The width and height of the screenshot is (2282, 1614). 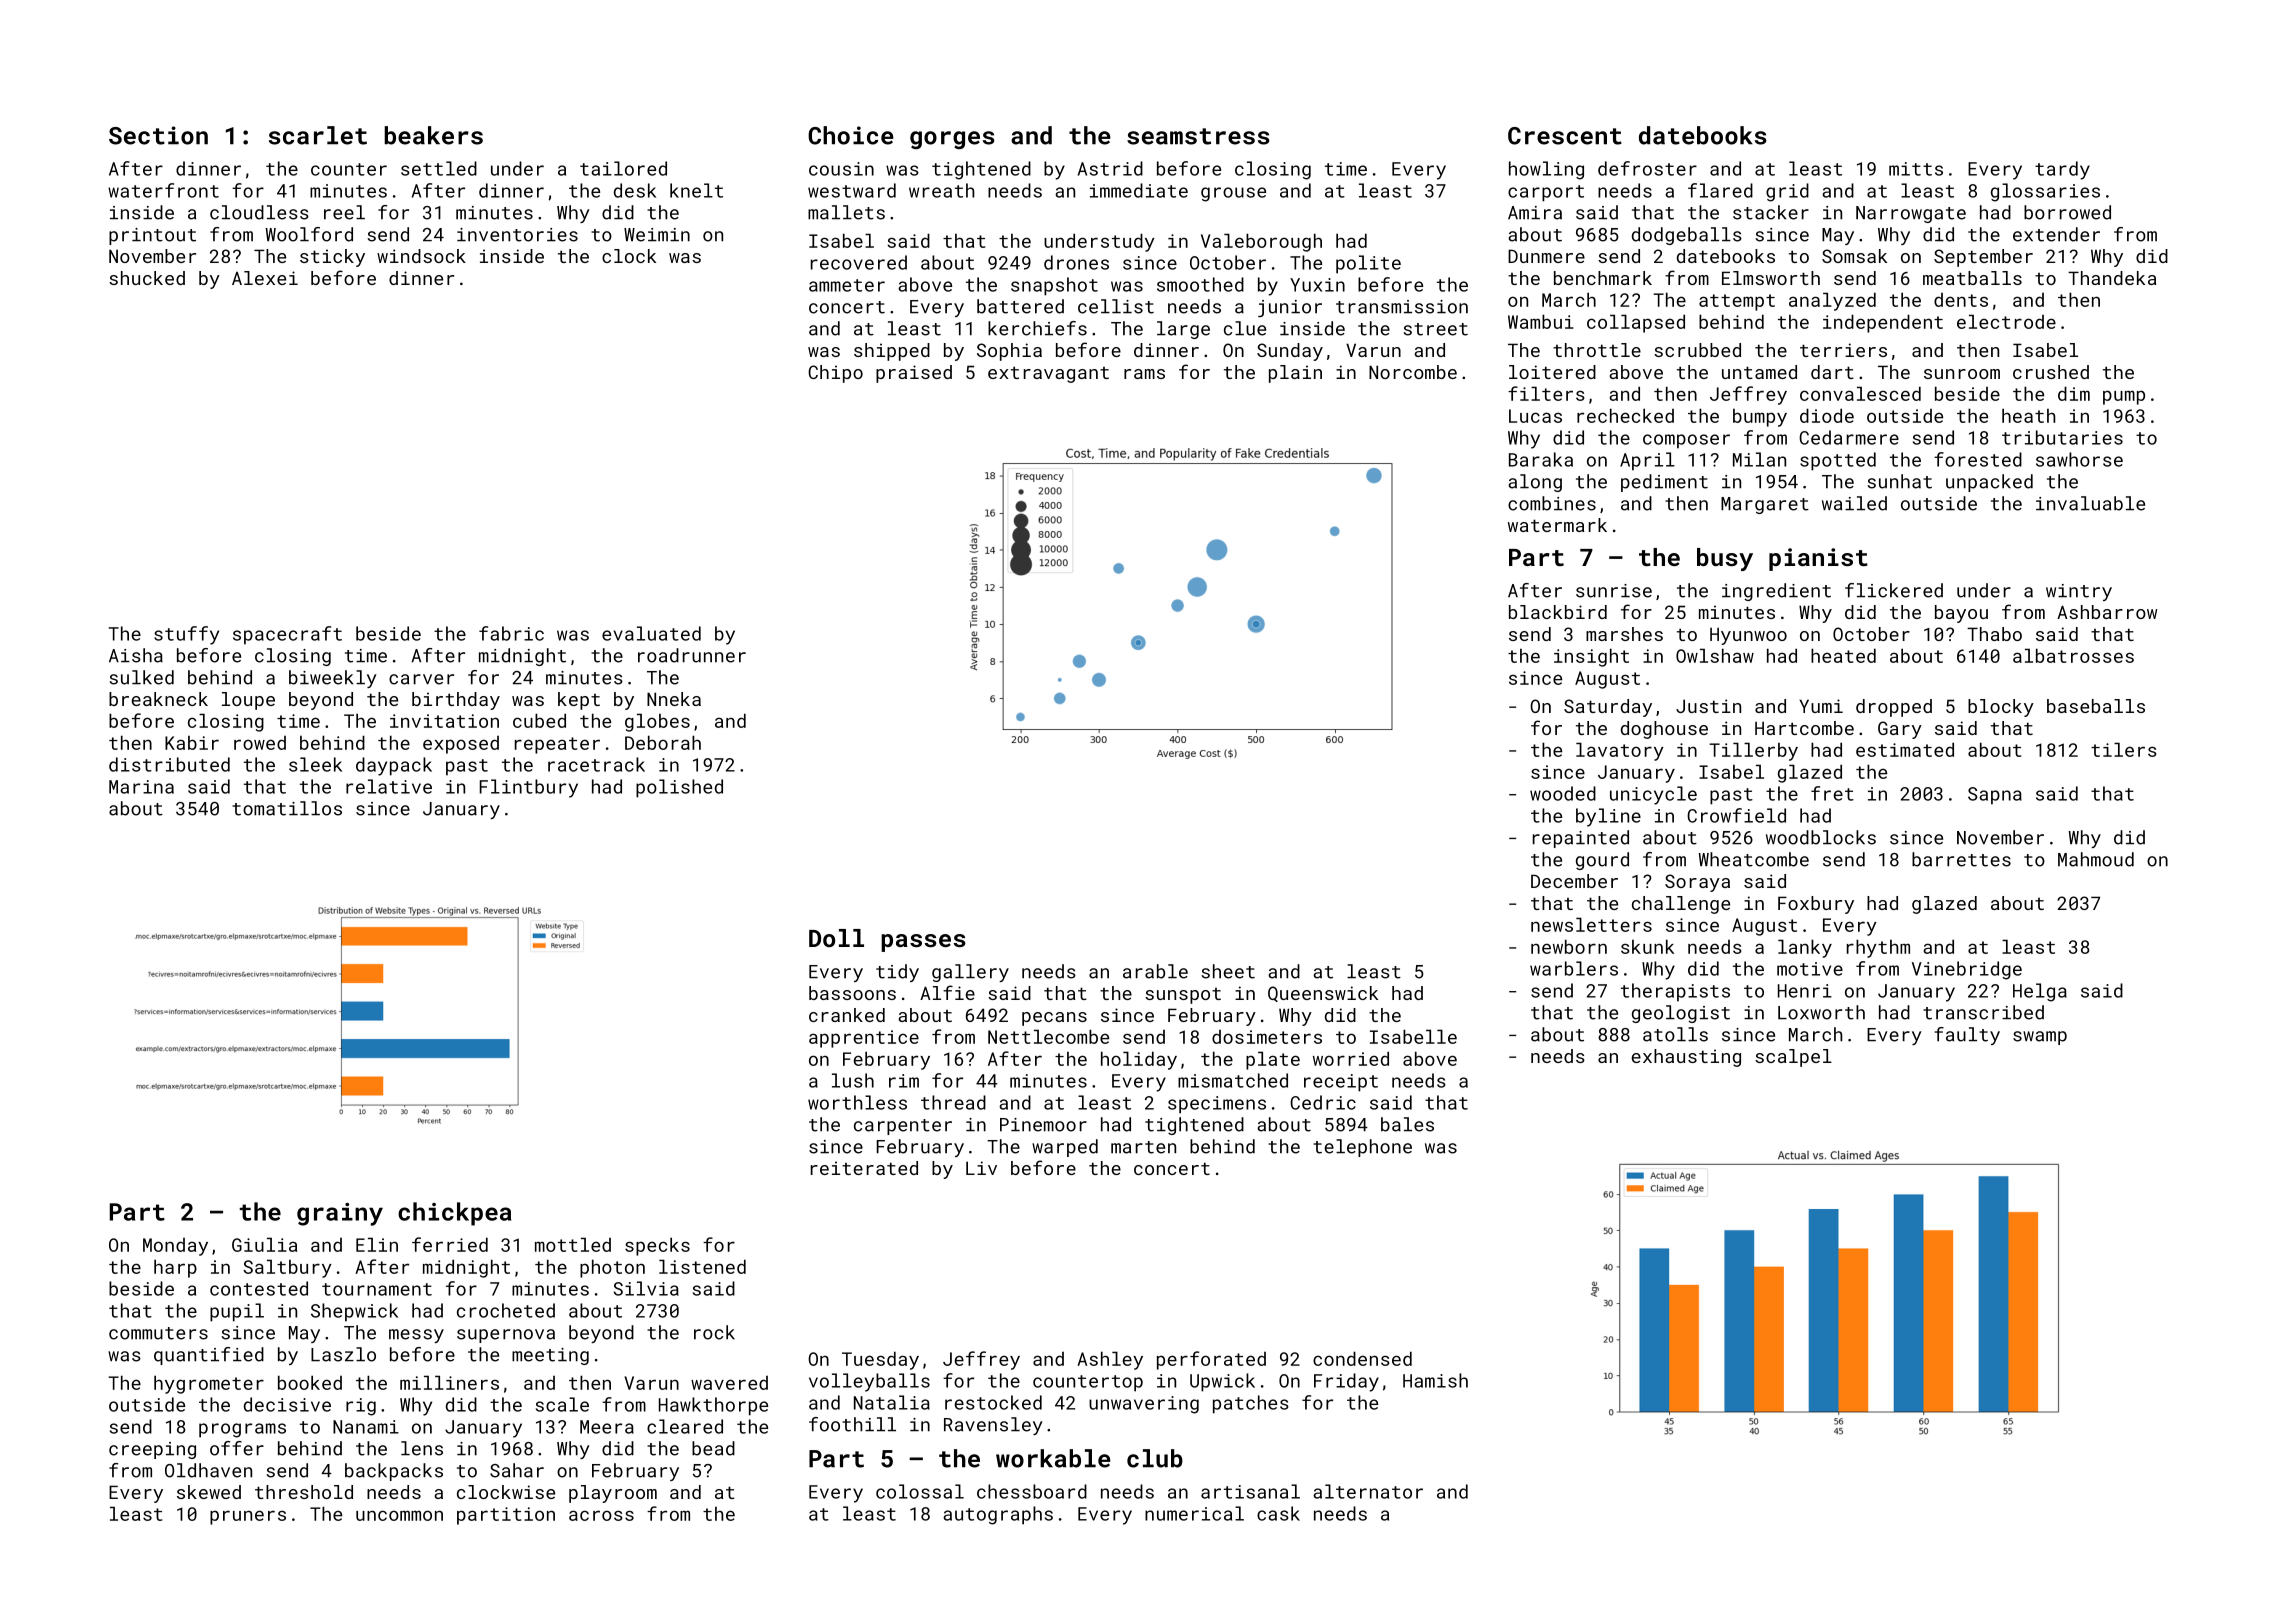 I want to click on insight, so click(x=1591, y=657).
